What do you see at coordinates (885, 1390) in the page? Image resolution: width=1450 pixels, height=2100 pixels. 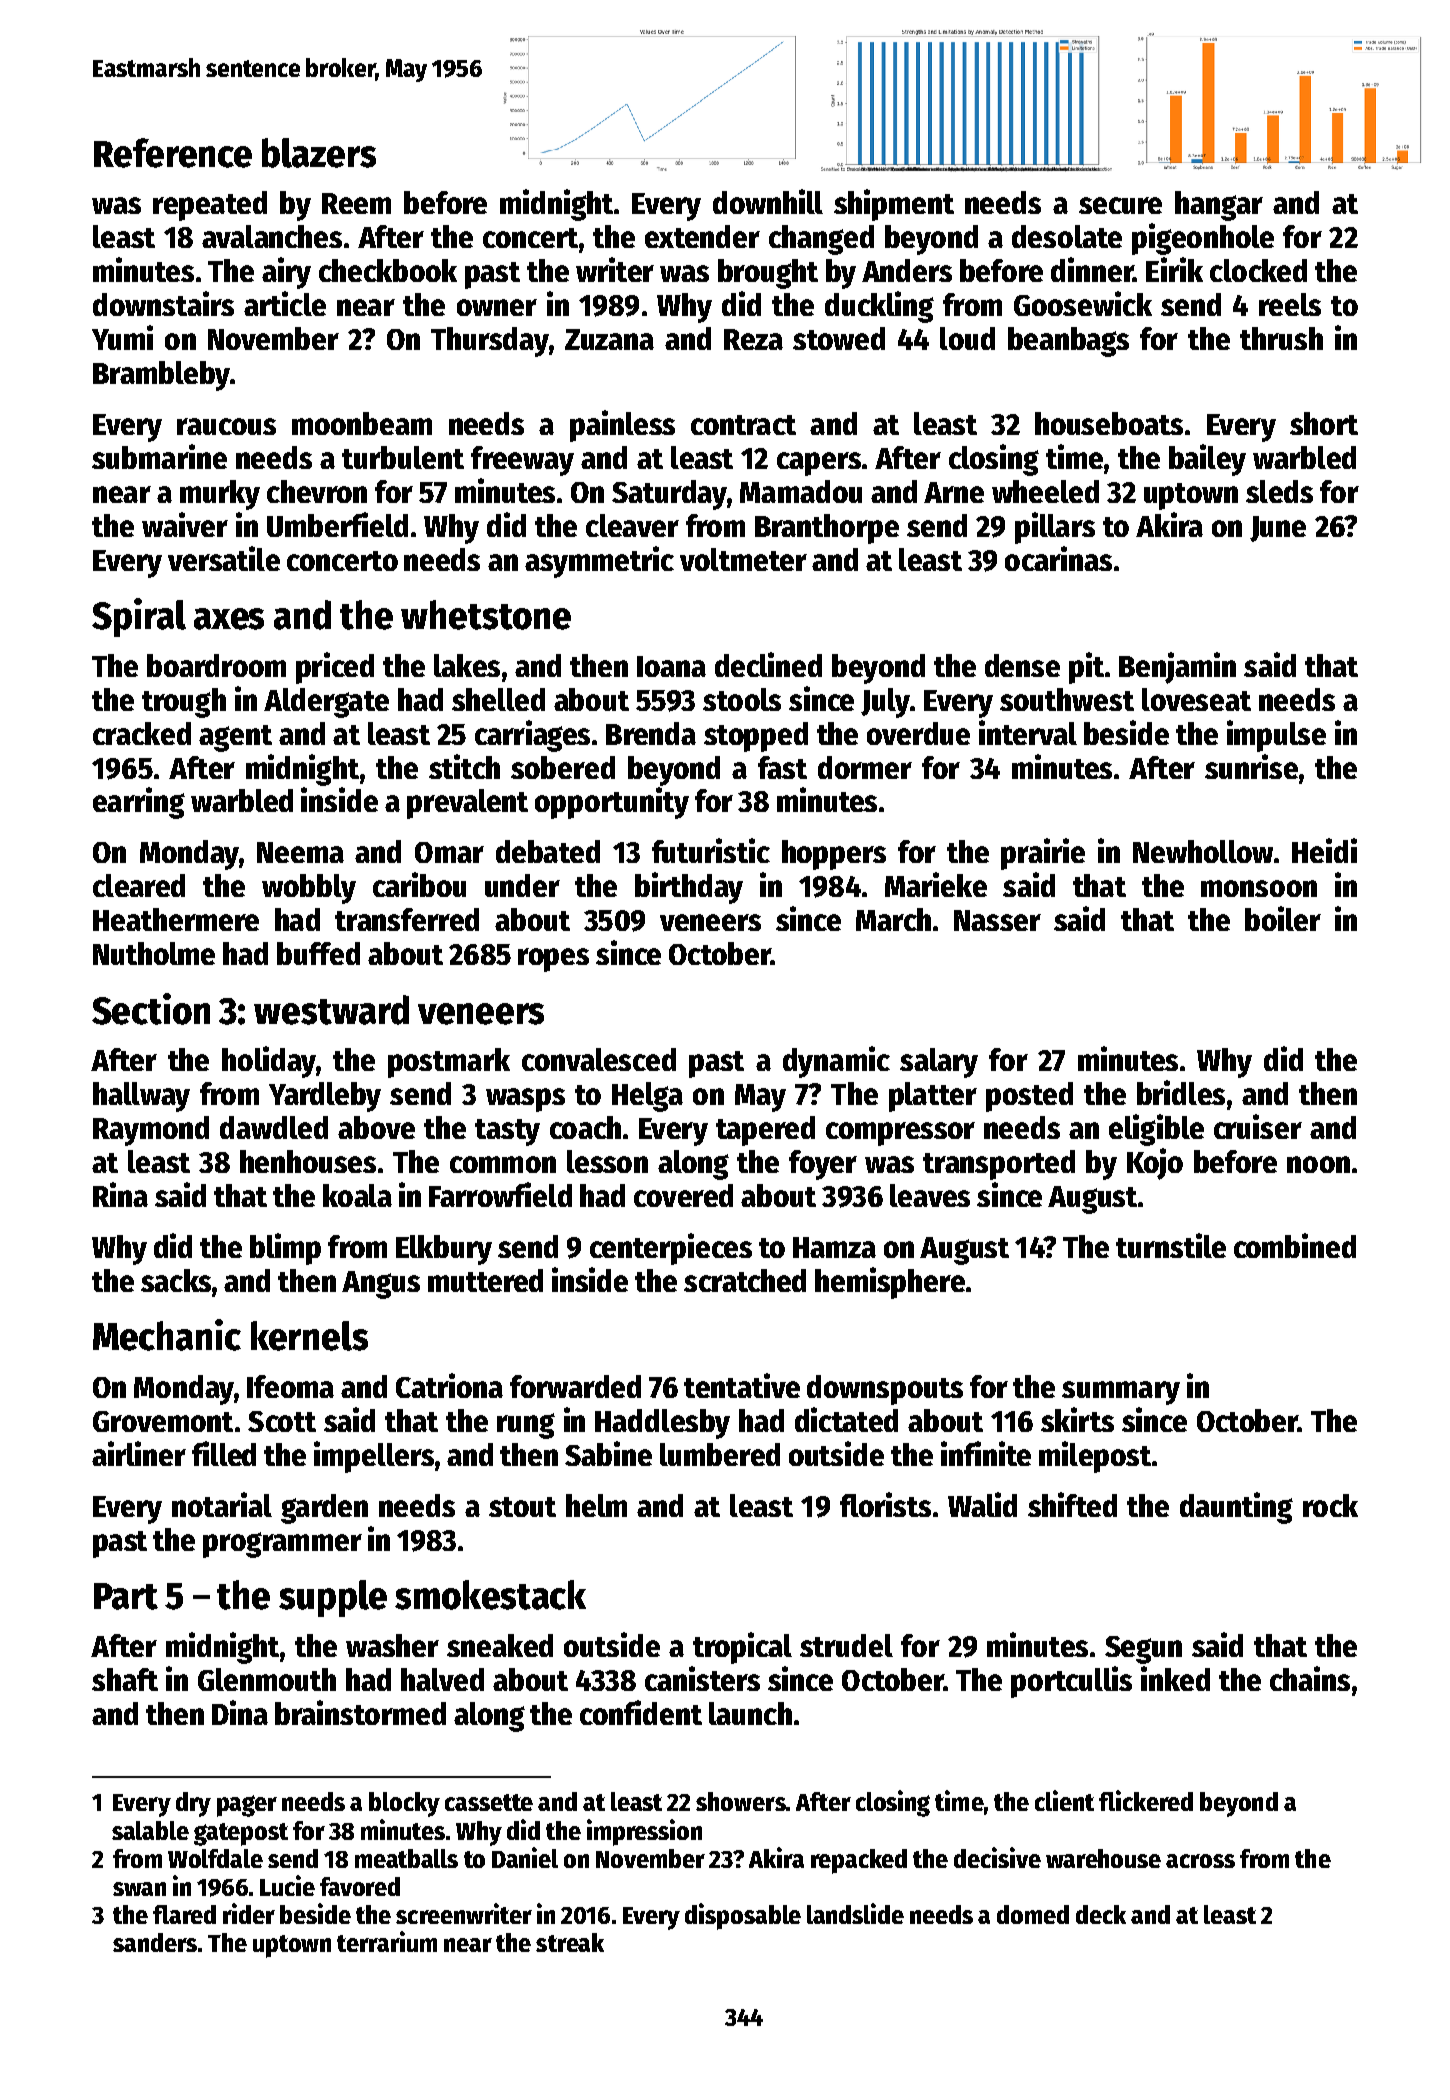 I see `downspouts` at bounding box center [885, 1390].
